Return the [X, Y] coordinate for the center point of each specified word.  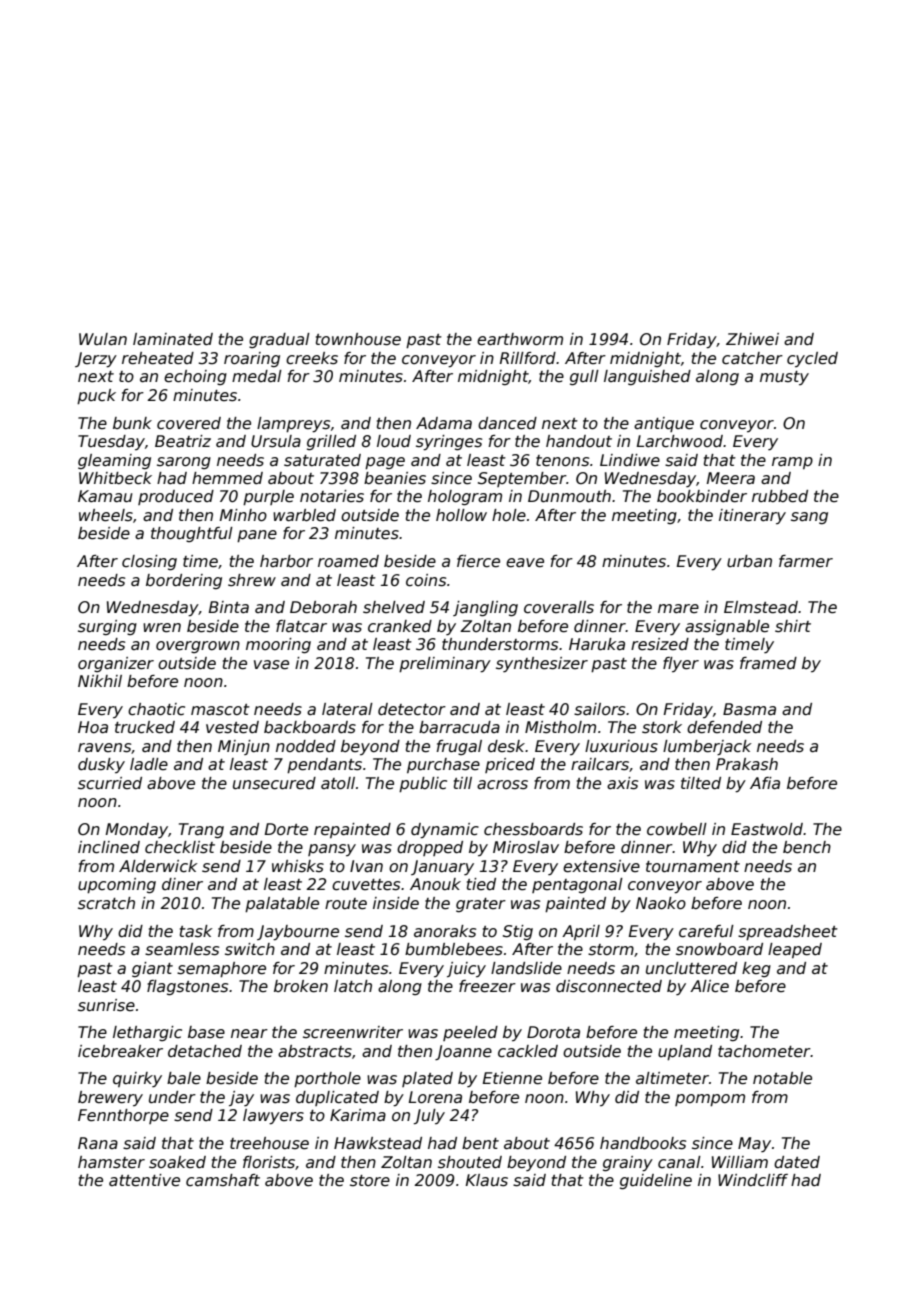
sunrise [106, 1005]
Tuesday [111, 442]
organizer [116, 664]
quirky [137, 1079]
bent [480, 1143]
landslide [526, 968]
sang [809, 518]
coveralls [559, 607]
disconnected [609, 986]
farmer [806, 561]
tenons [562, 461]
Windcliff [753, 1180]
